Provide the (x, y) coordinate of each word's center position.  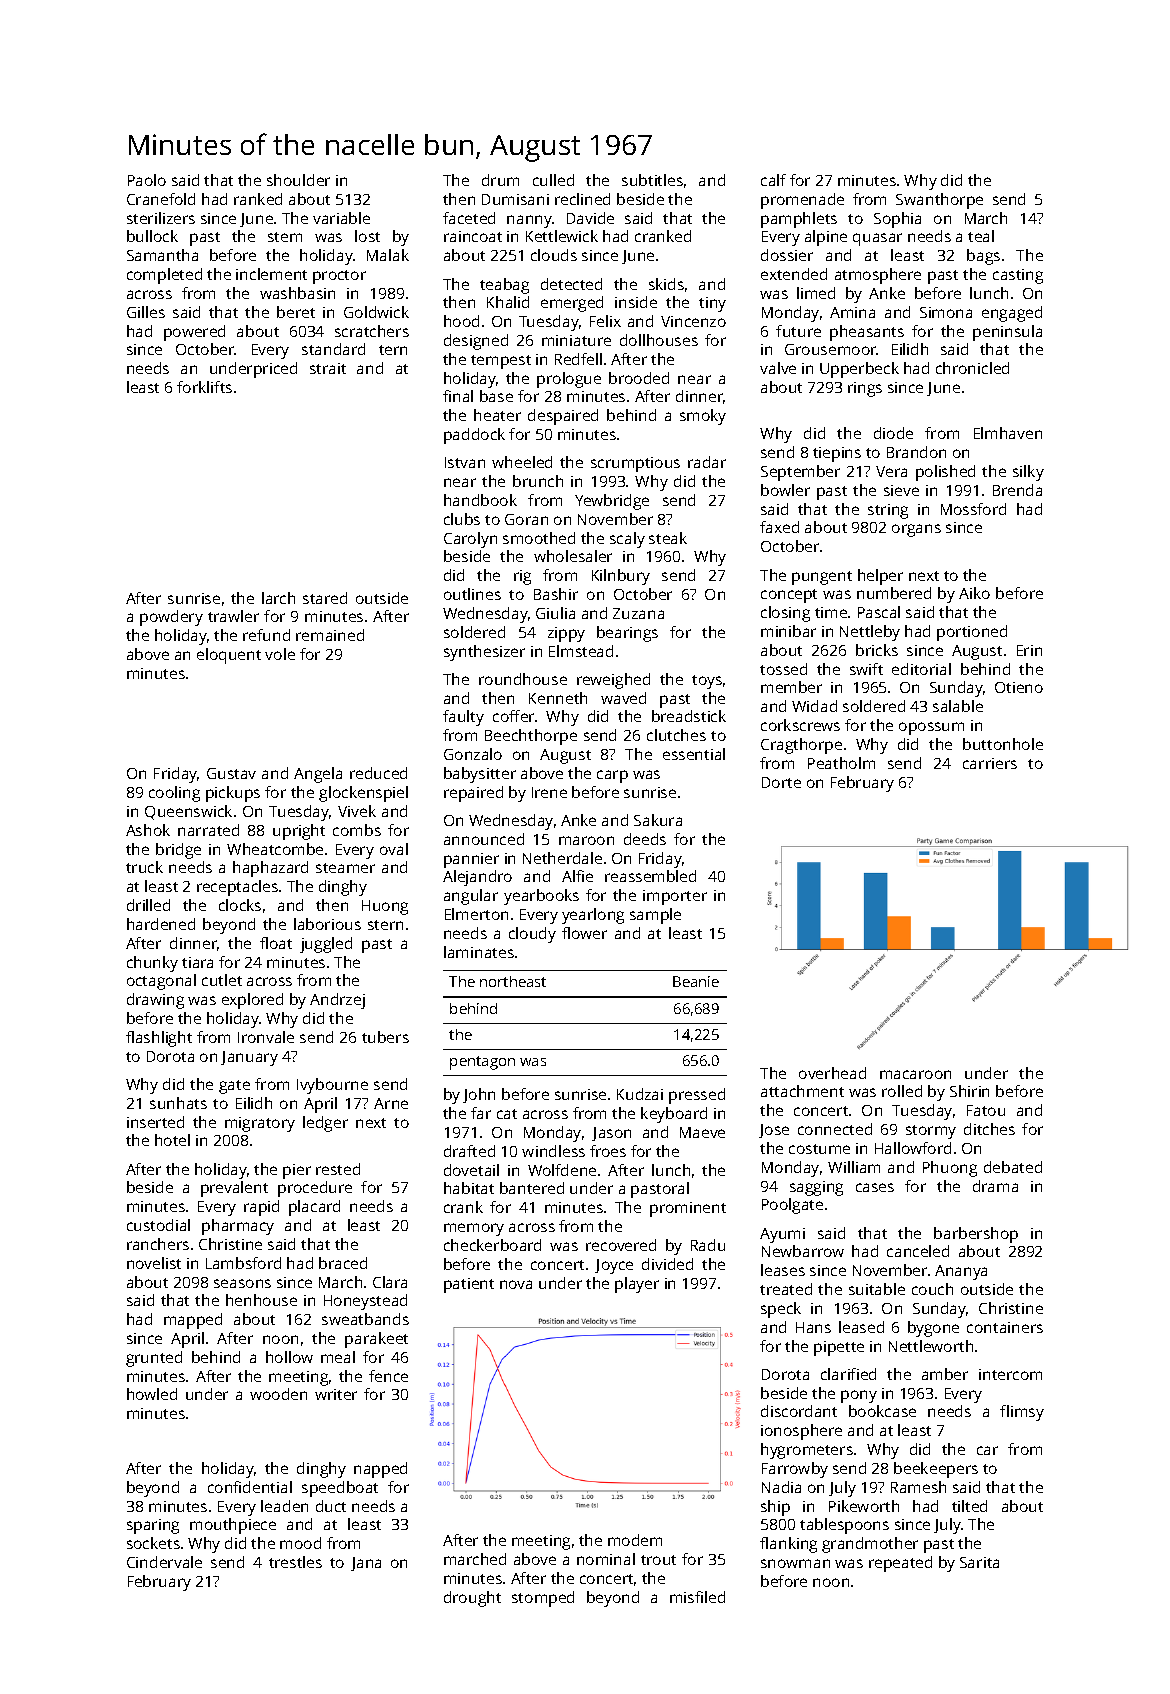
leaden (284, 1506)
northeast (513, 981)
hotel (172, 1140)
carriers (990, 763)
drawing (155, 1001)
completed (164, 276)
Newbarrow (803, 1251)
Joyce (614, 1266)
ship (775, 1508)
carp (612, 776)
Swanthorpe (939, 201)
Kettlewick (562, 236)
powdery (171, 618)
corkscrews (800, 725)
